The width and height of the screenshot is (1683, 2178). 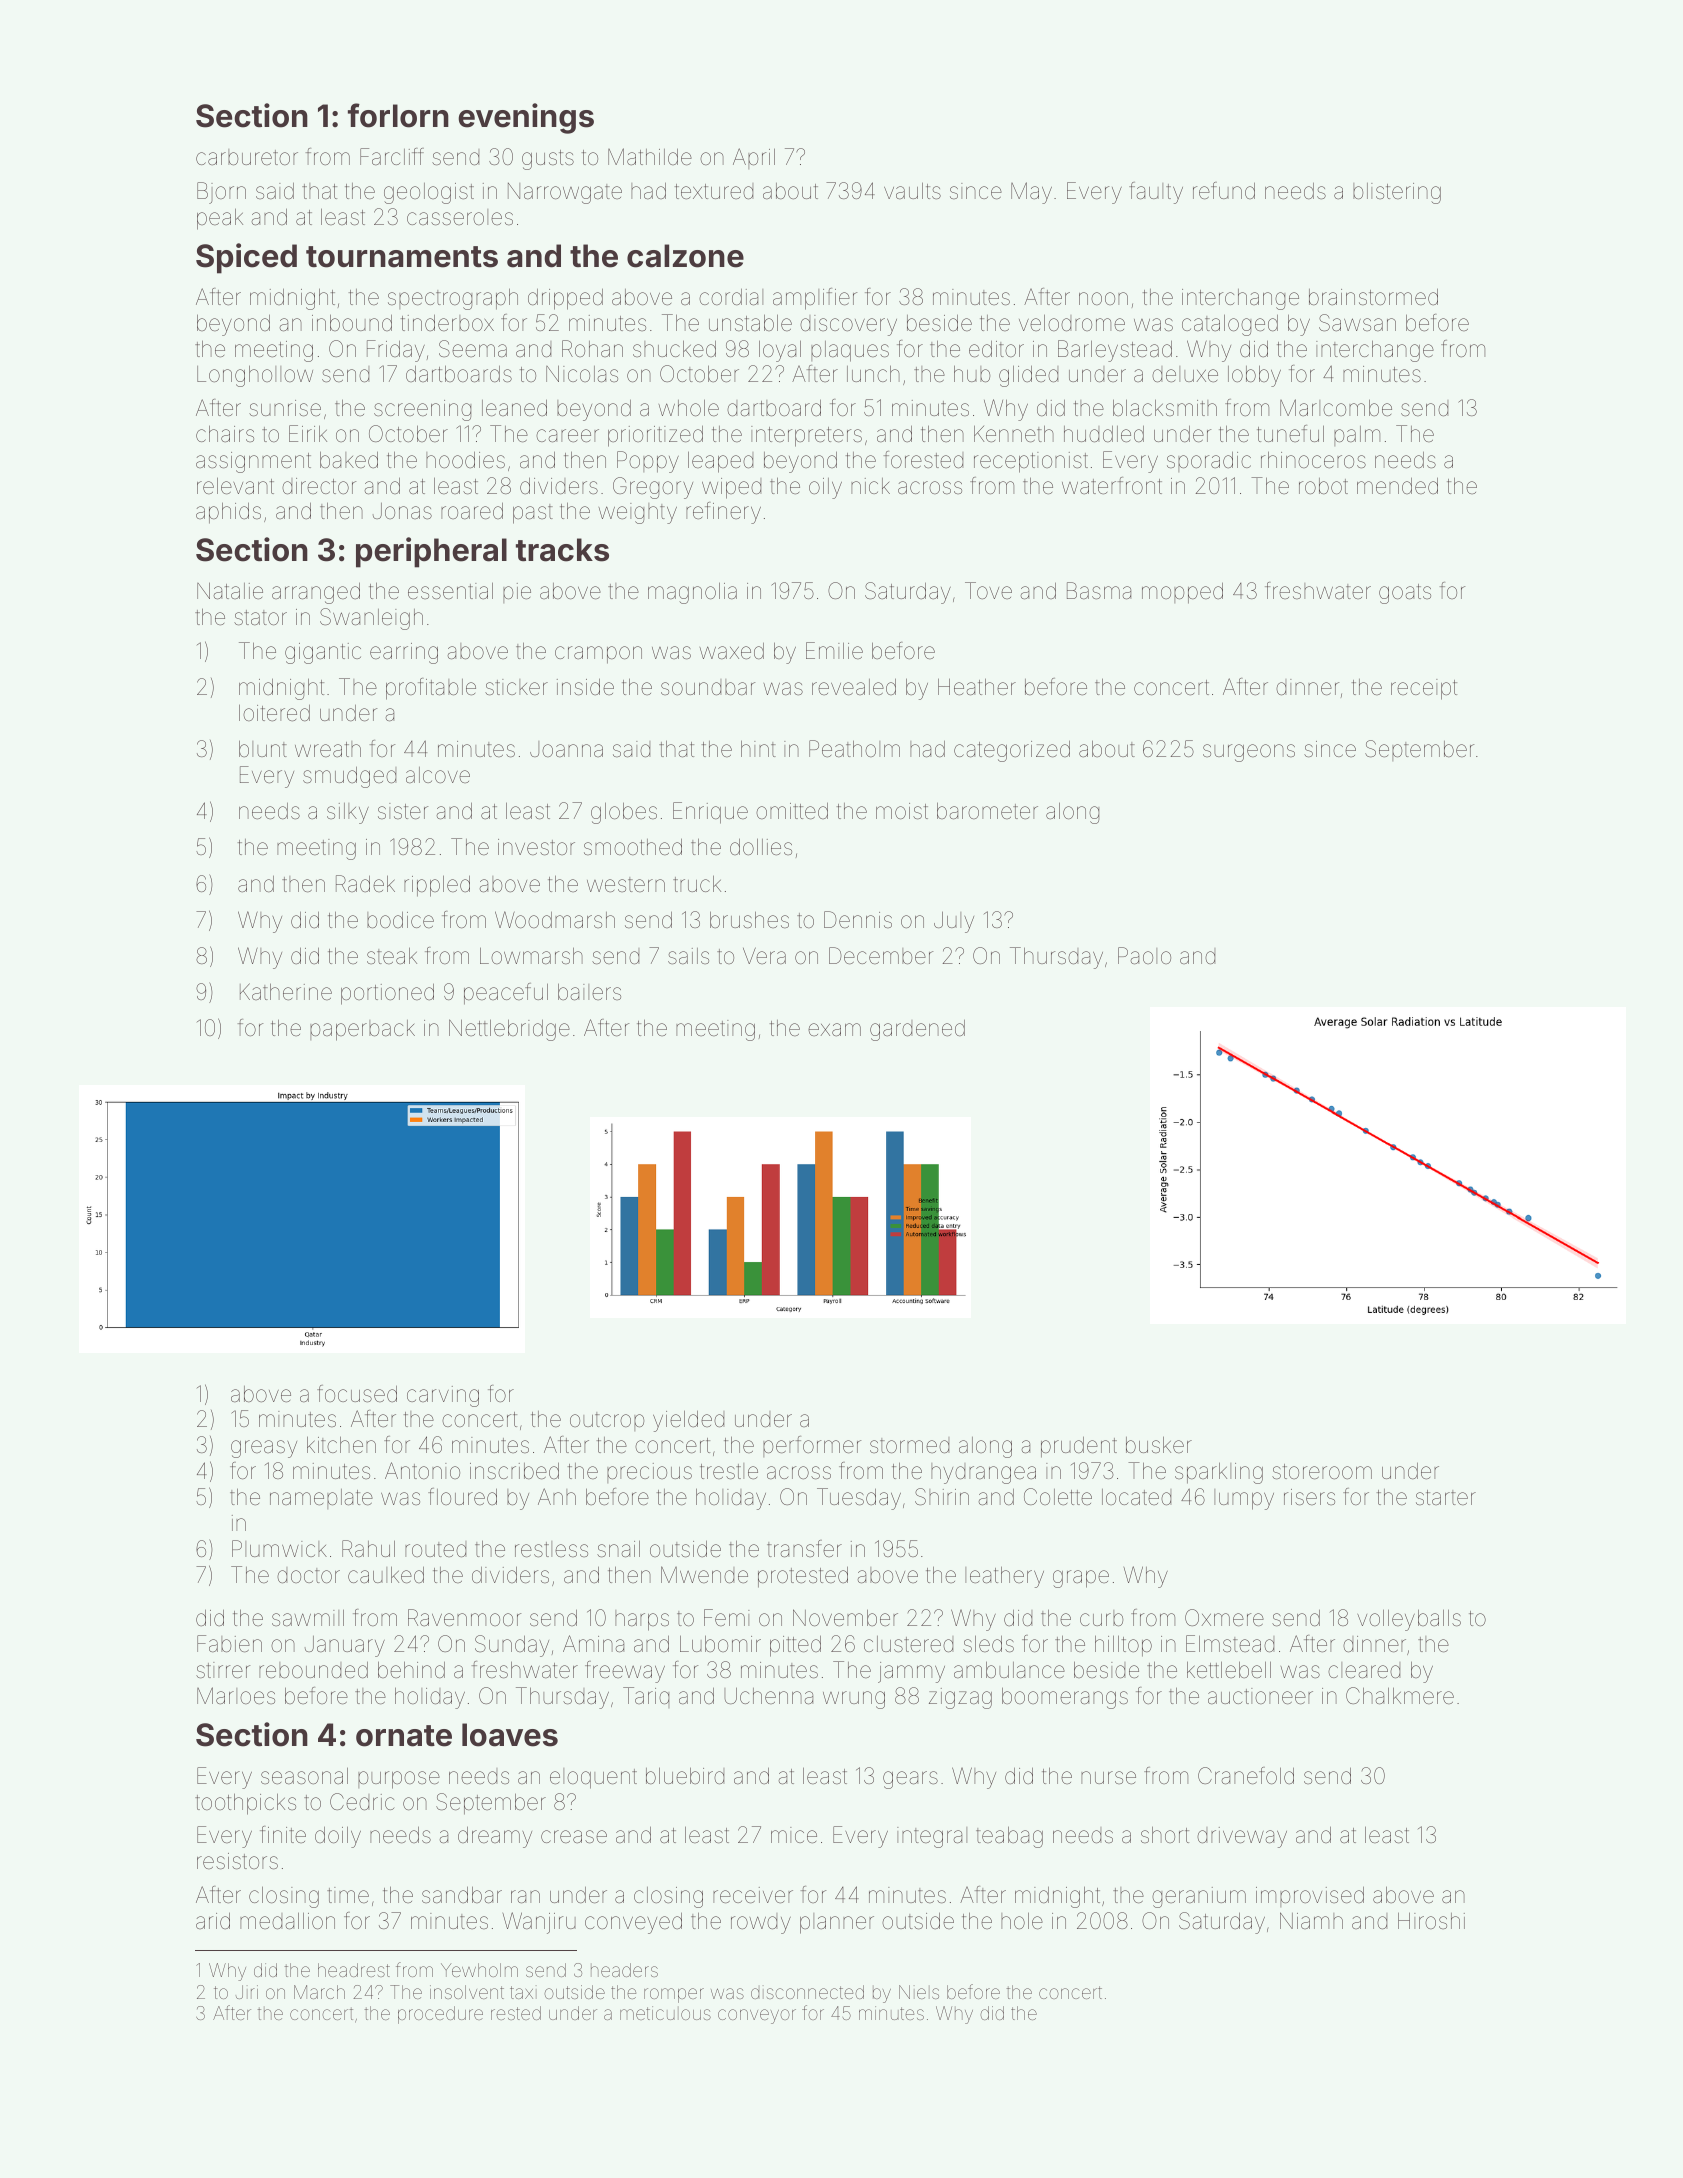 What do you see at coordinates (1405, 594) in the screenshot?
I see `goats` at bounding box center [1405, 594].
